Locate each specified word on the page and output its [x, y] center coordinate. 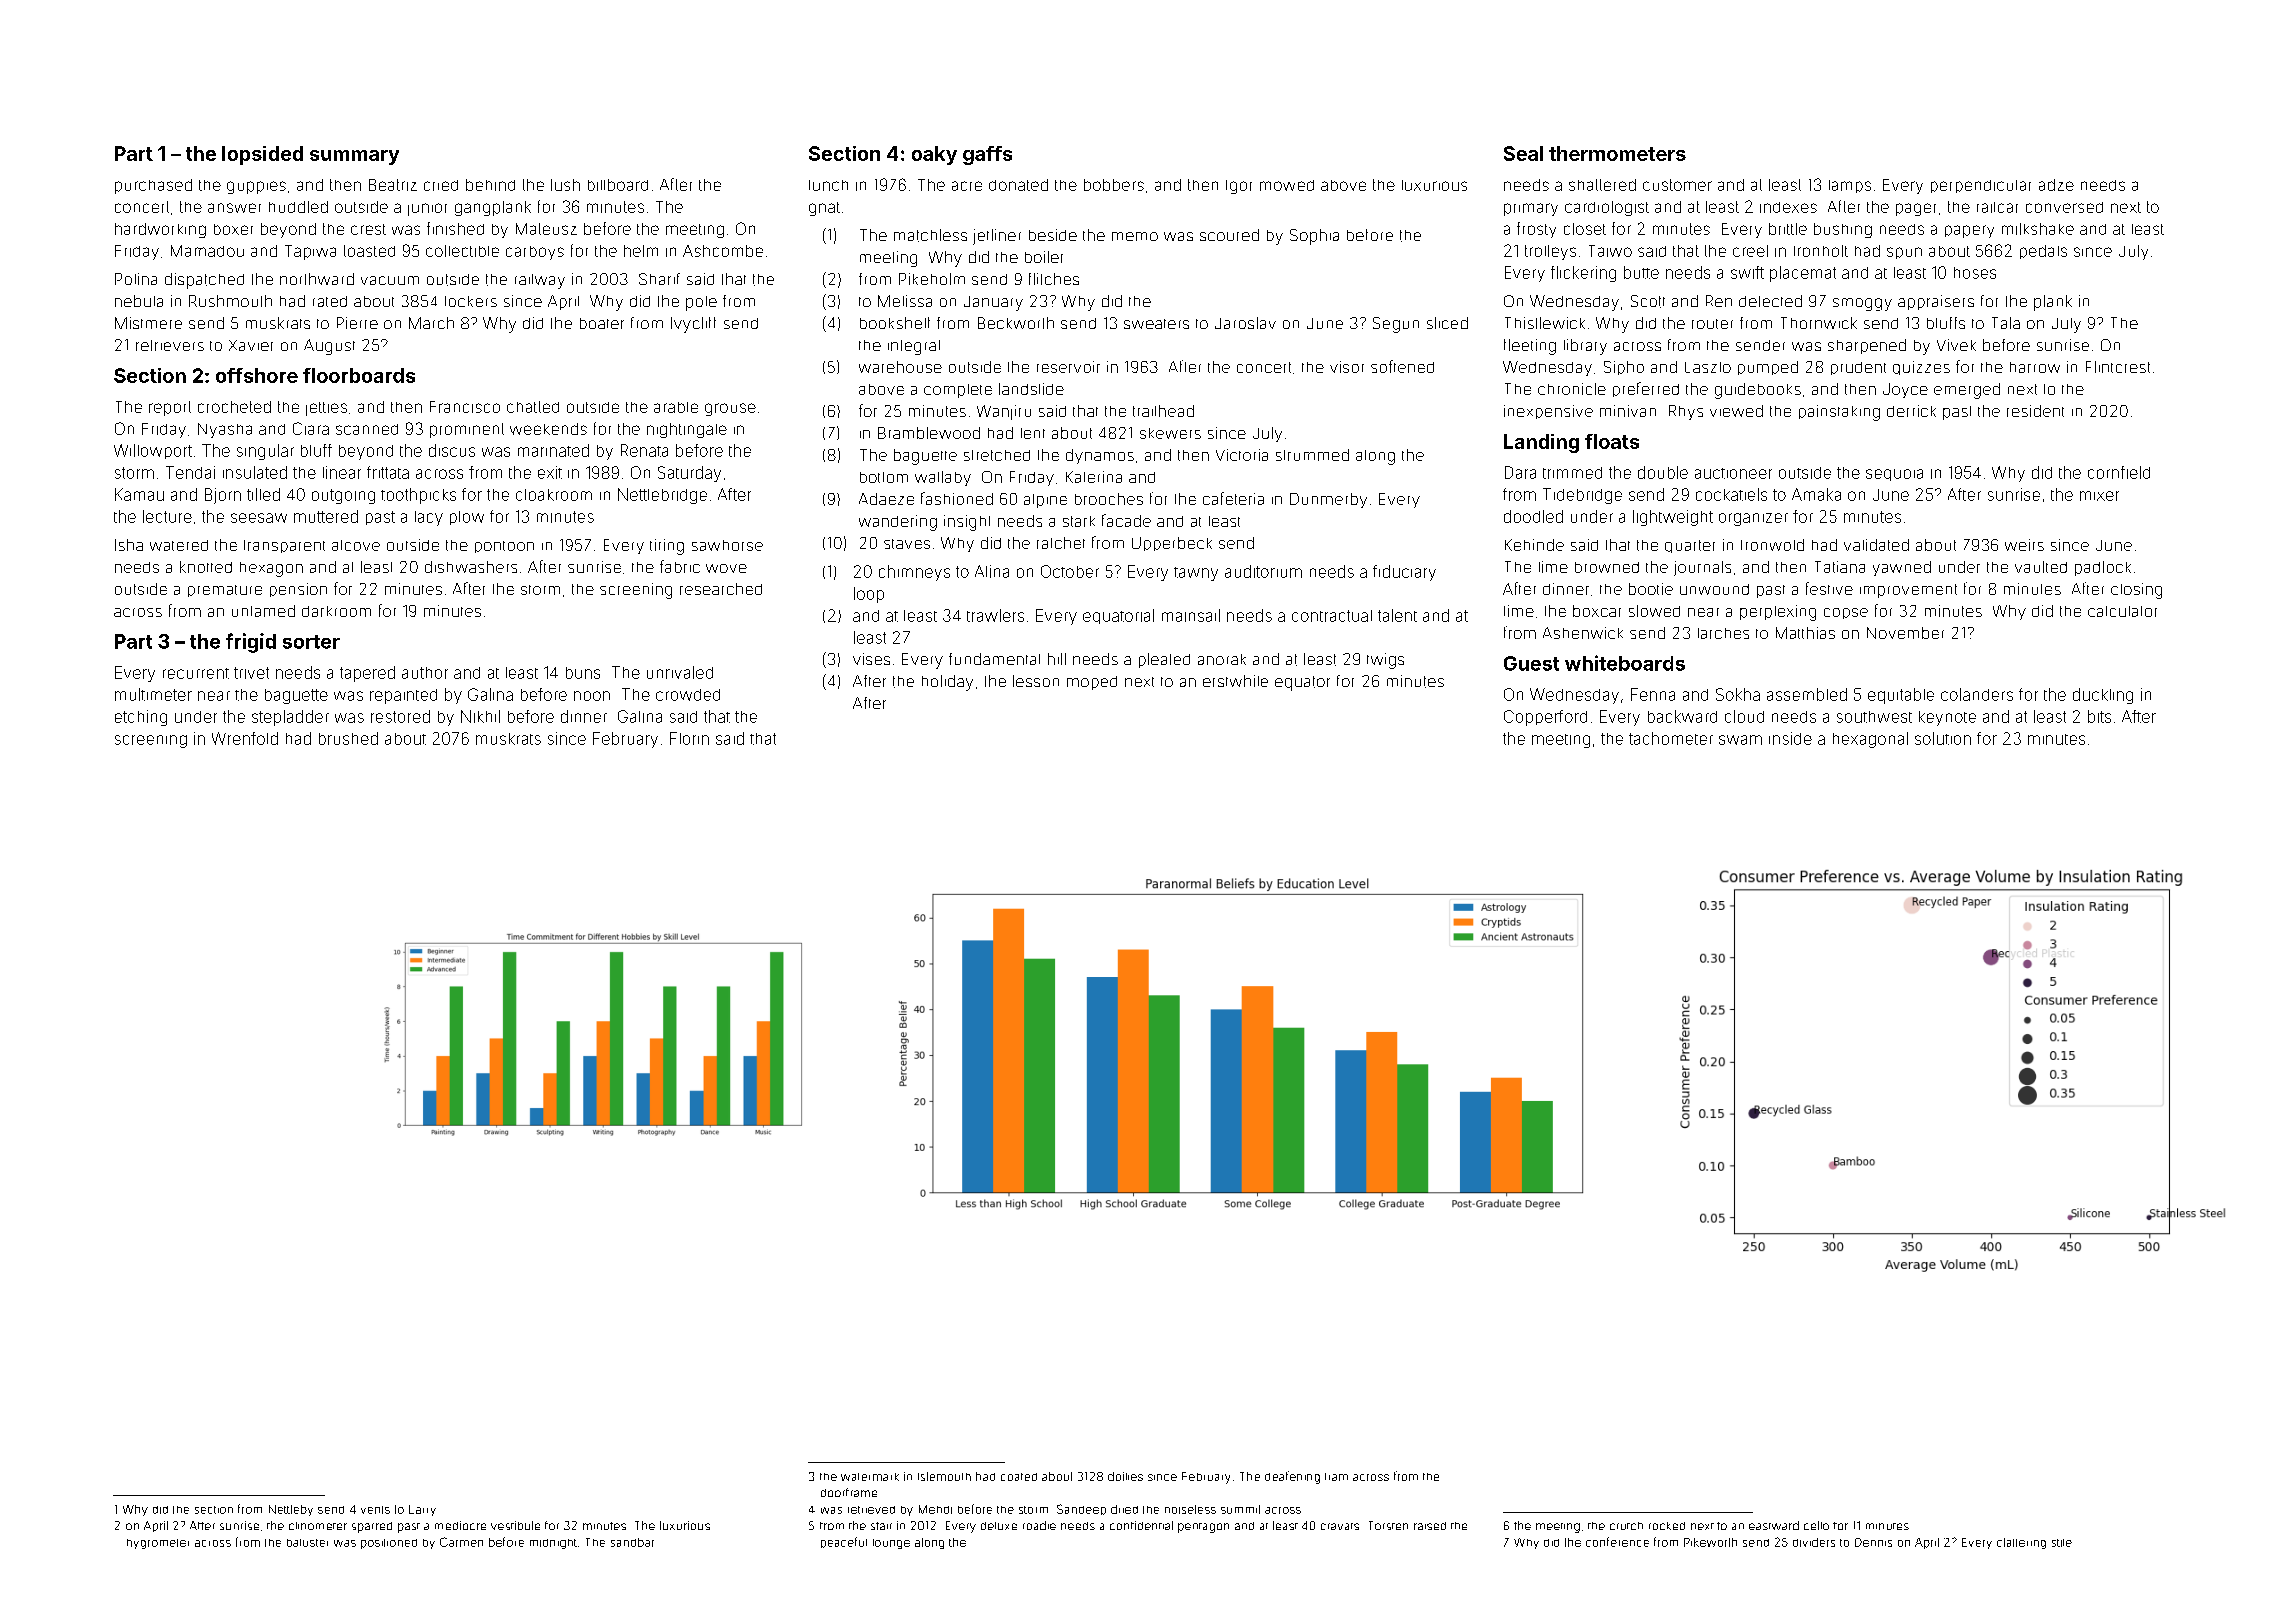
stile [2062, 1543]
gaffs [987, 155]
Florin [689, 738]
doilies [1125, 1476]
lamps [1850, 186]
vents [375, 1510]
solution [1943, 738]
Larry [422, 1510]
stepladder [290, 718]
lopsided [262, 155]
